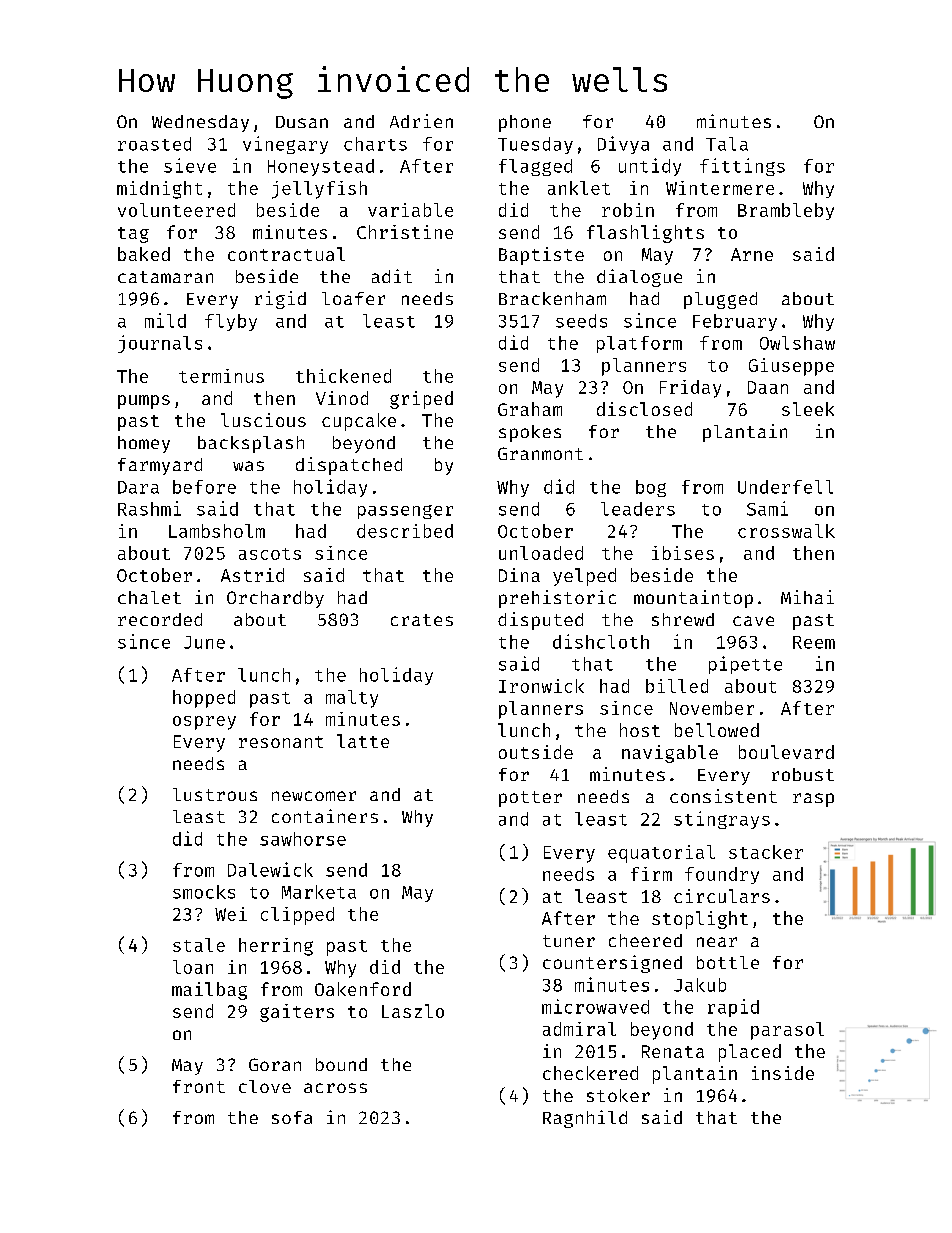 This screenshot has width=952, height=1233. I want to click on stale, so click(199, 945).
